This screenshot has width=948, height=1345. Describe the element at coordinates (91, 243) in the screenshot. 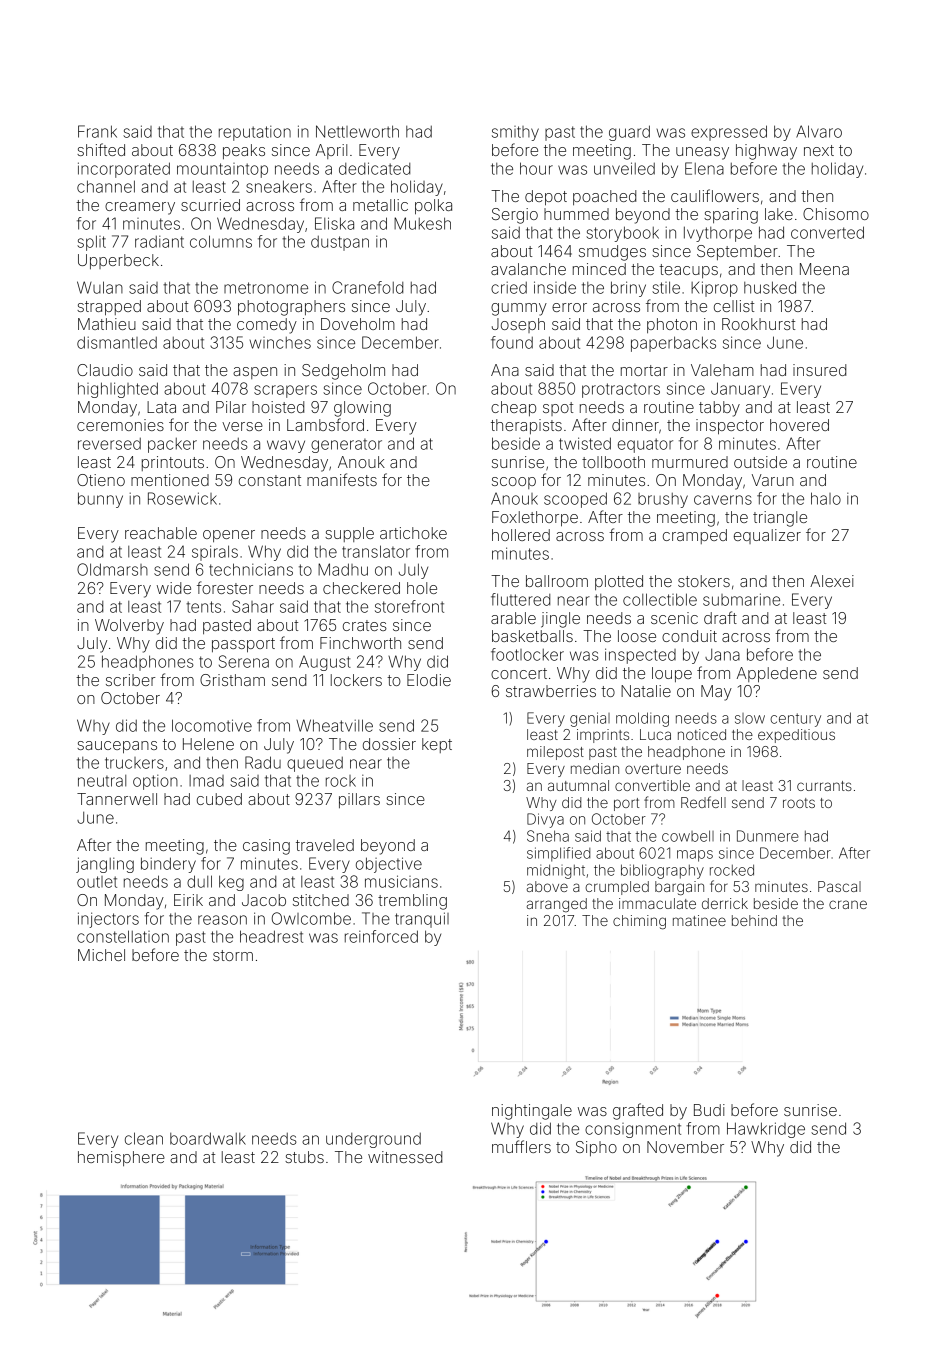

I see `split` at that location.
